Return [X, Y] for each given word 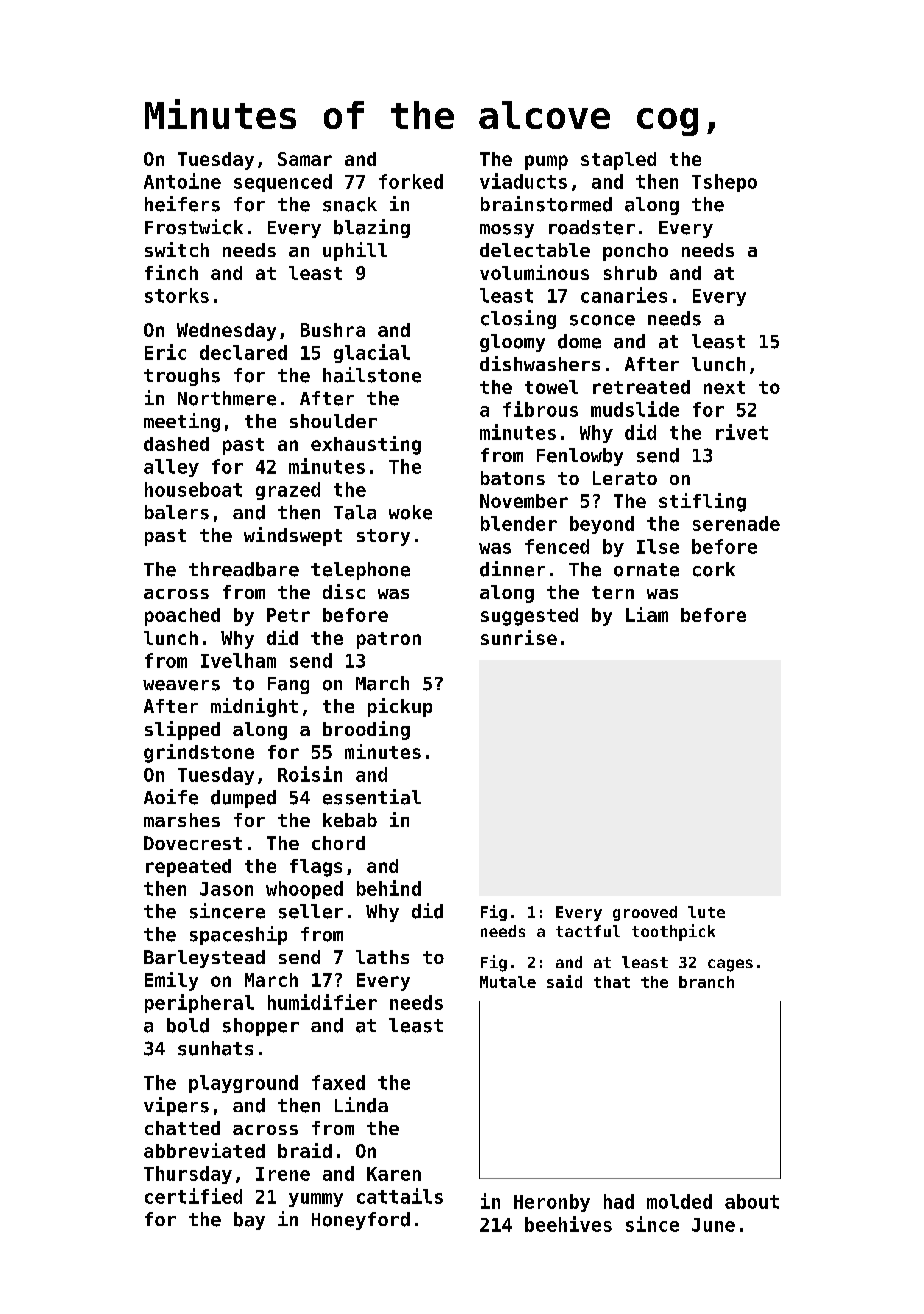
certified [193, 1196]
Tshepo [724, 183]
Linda [361, 1105]
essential [372, 797]
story [383, 537]
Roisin [310, 774]
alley [171, 468]
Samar [305, 159]
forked [411, 181]
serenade [736, 523]
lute [706, 912]
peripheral [199, 1003]
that [612, 982]
